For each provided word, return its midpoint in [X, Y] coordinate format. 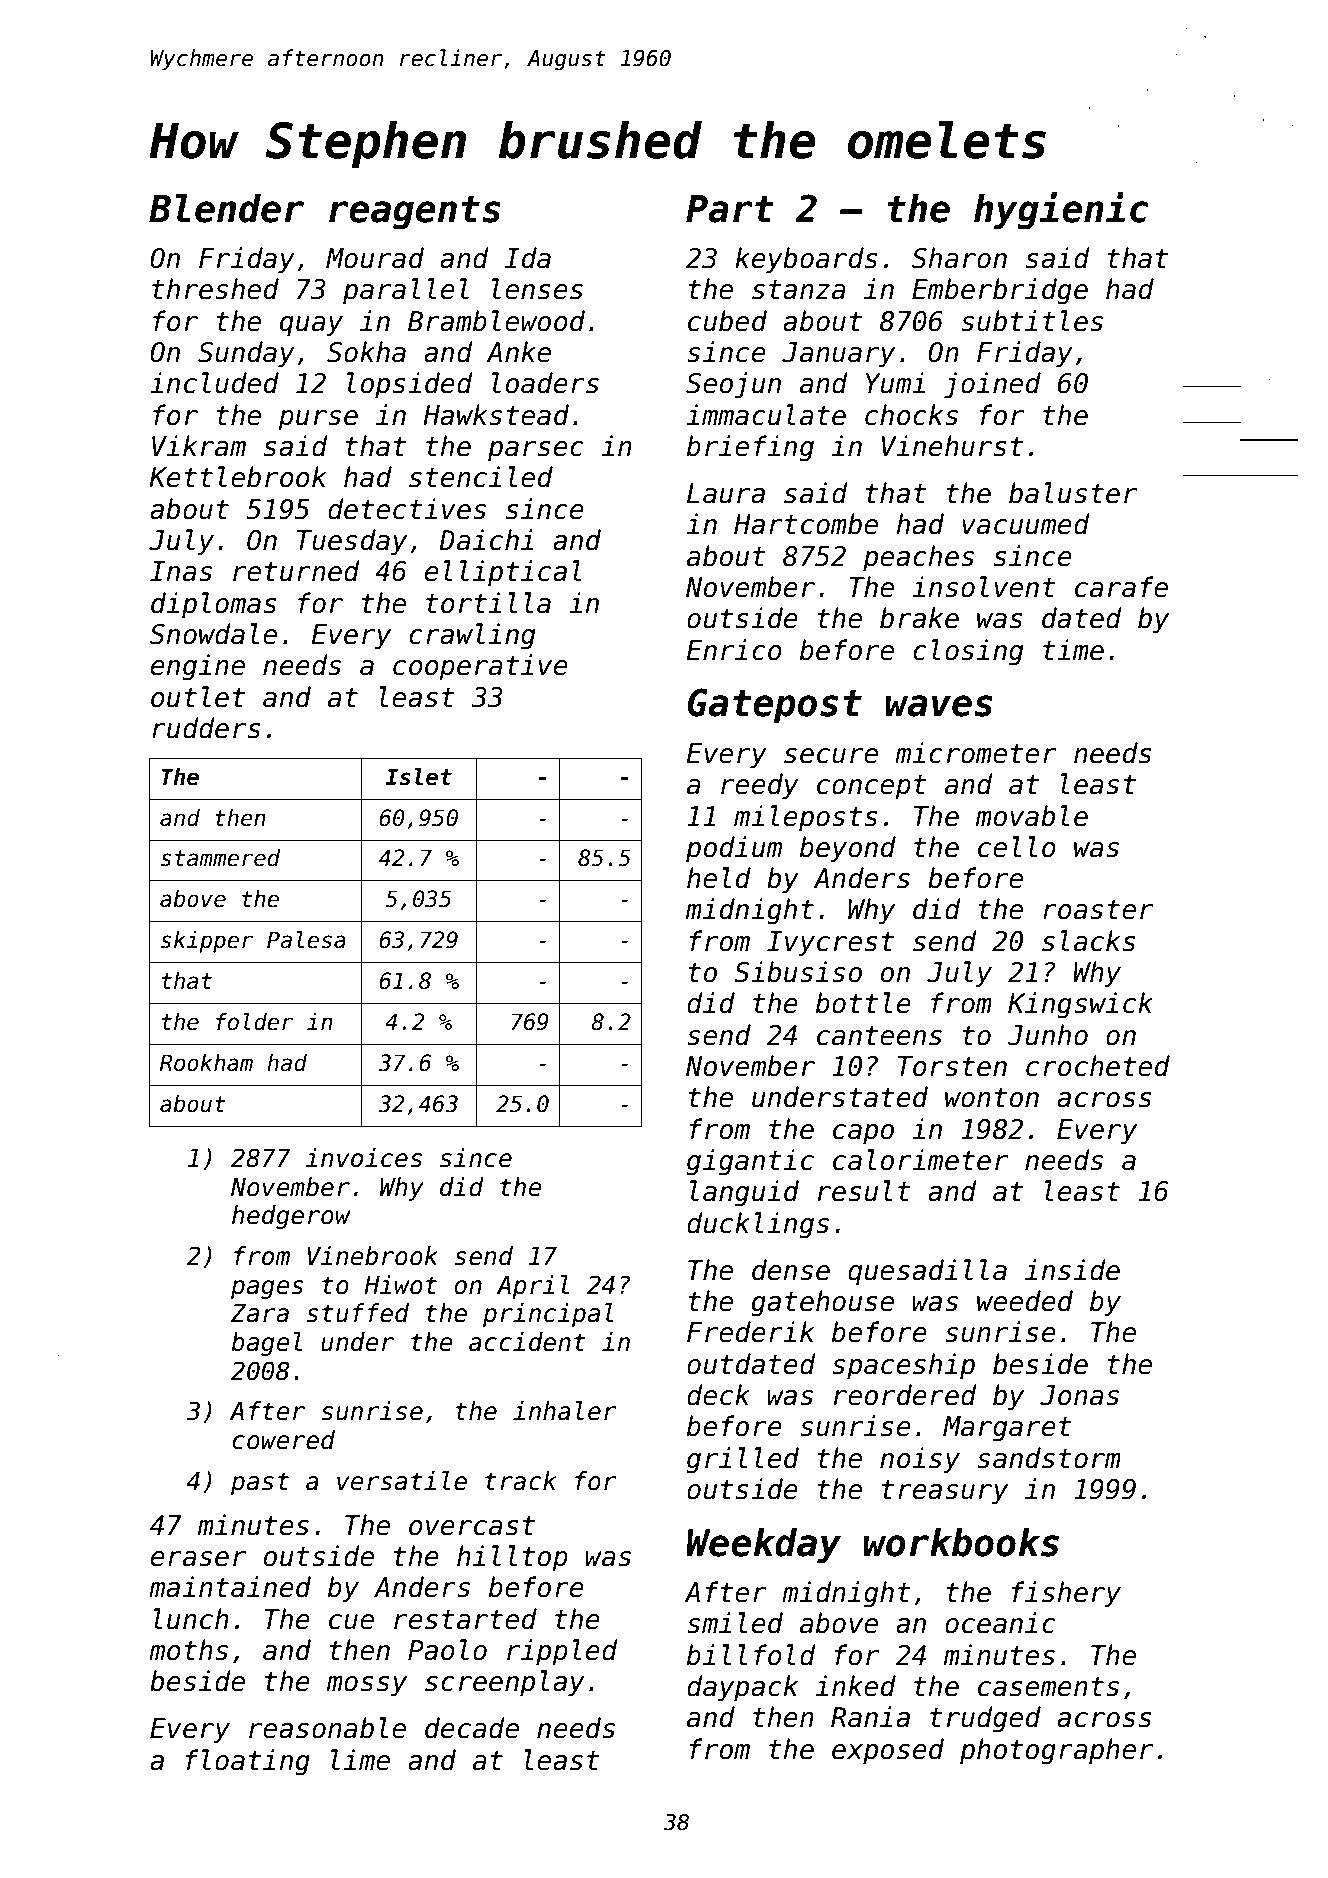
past [260, 1483]
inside [1072, 1270]
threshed [215, 289]
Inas [181, 571]
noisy [920, 1460]
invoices [364, 1158]
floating [247, 1762]
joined [992, 385]
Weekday [763, 1546]
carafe [1121, 587]
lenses [537, 289]
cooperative [480, 667]
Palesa [306, 940]
